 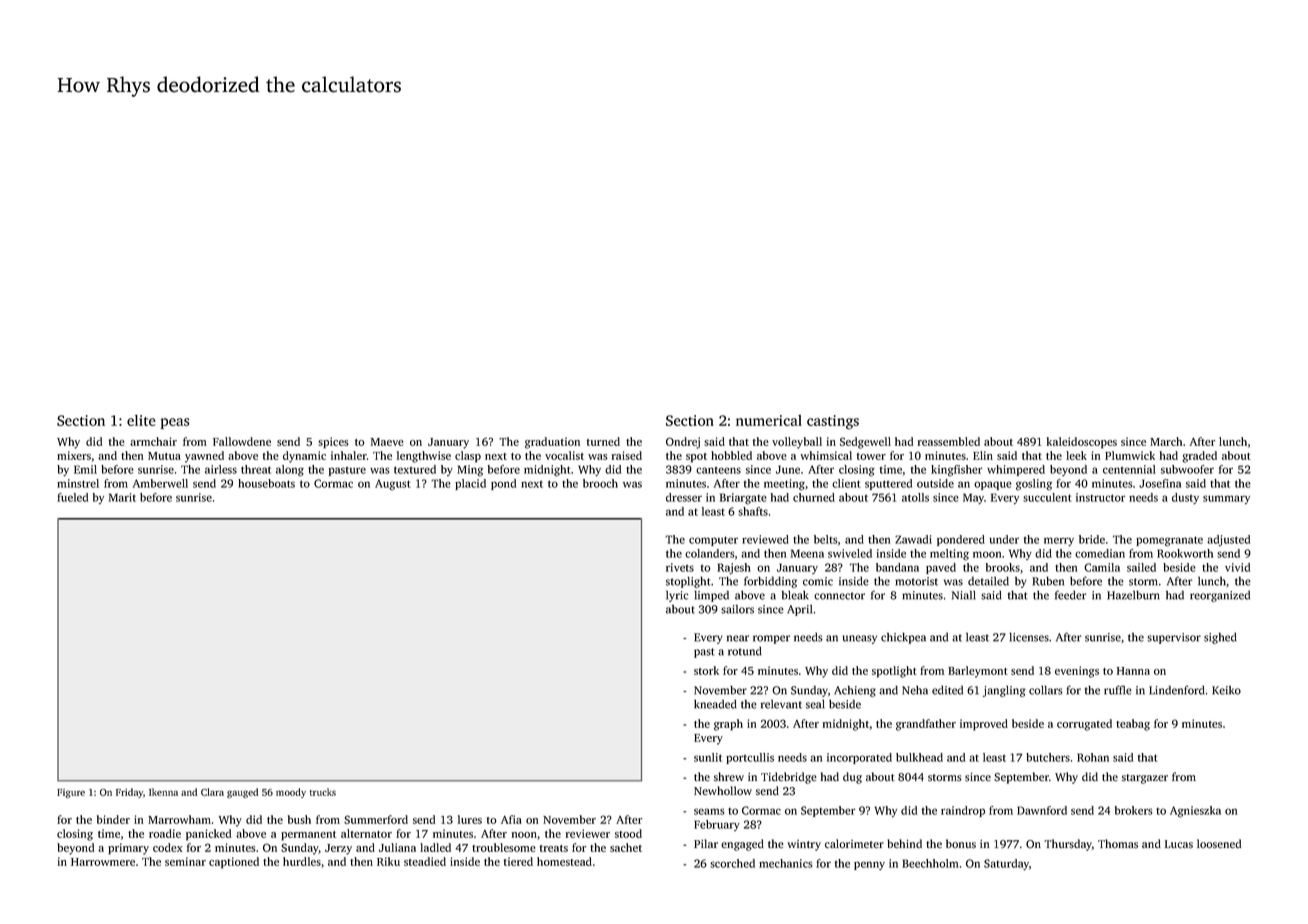 I want to click on Keiko, so click(x=1226, y=690).
